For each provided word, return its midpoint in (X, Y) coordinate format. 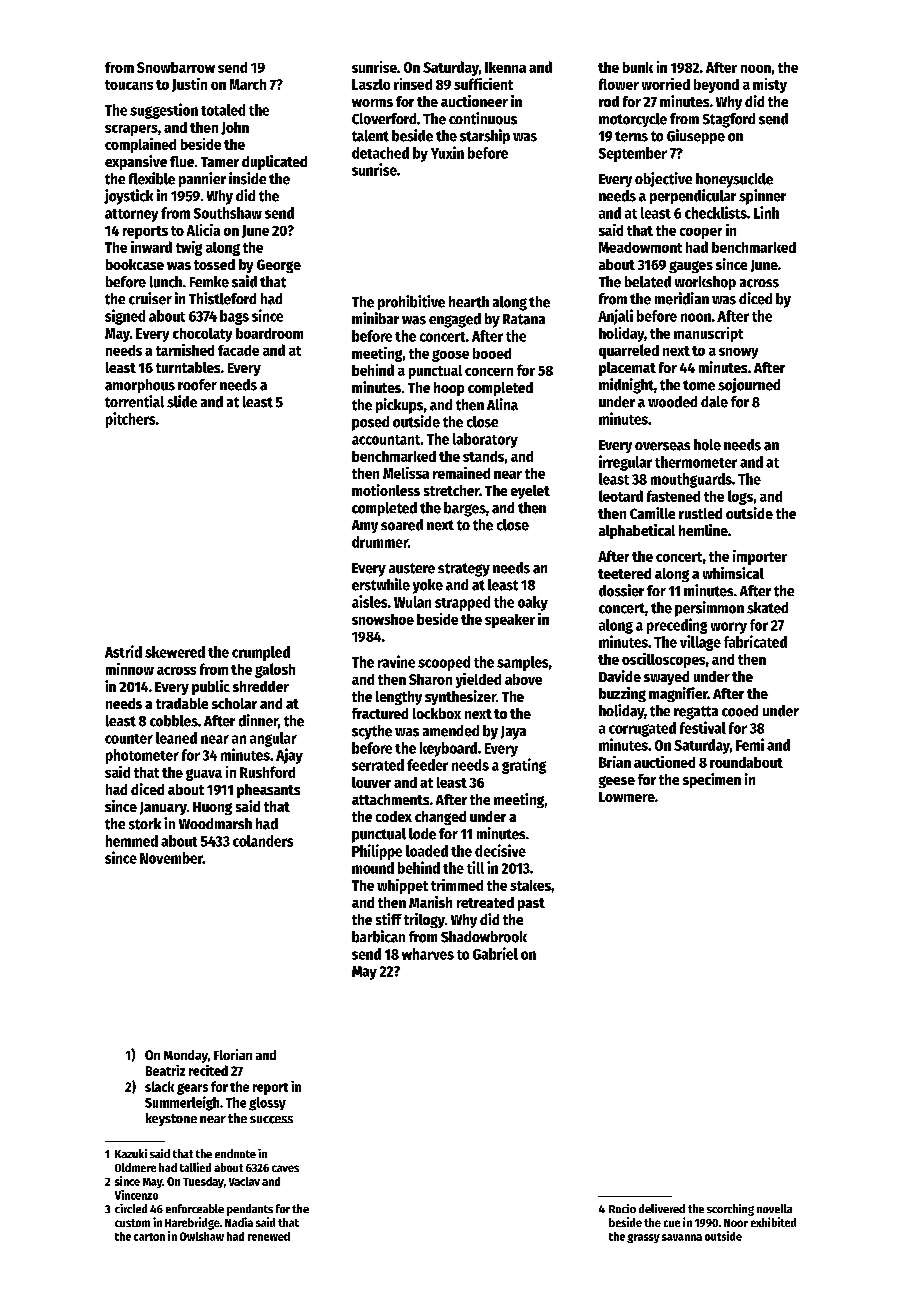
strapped (462, 603)
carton (149, 1237)
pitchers (130, 420)
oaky (533, 603)
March (248, 84)
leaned (176, 738)
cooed (740, 711)
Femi (750, 744)
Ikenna (505, 67)
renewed (269, 1236)
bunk (638, 67)
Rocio (622, 1208)
